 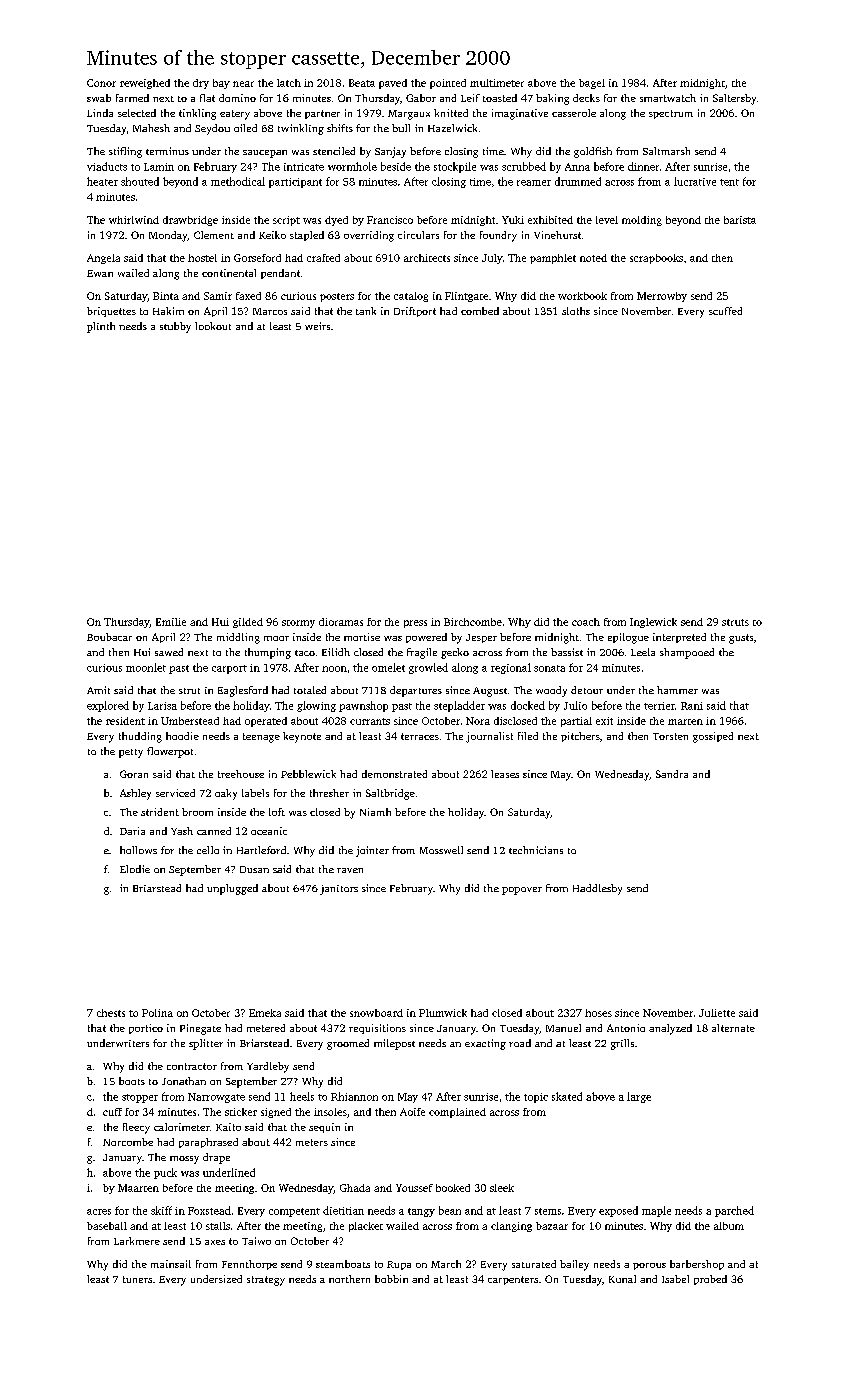 What do you see at coordinates (171, 622) in the screenshot?
I see `Emilie` at bounding box center [171, 622].
